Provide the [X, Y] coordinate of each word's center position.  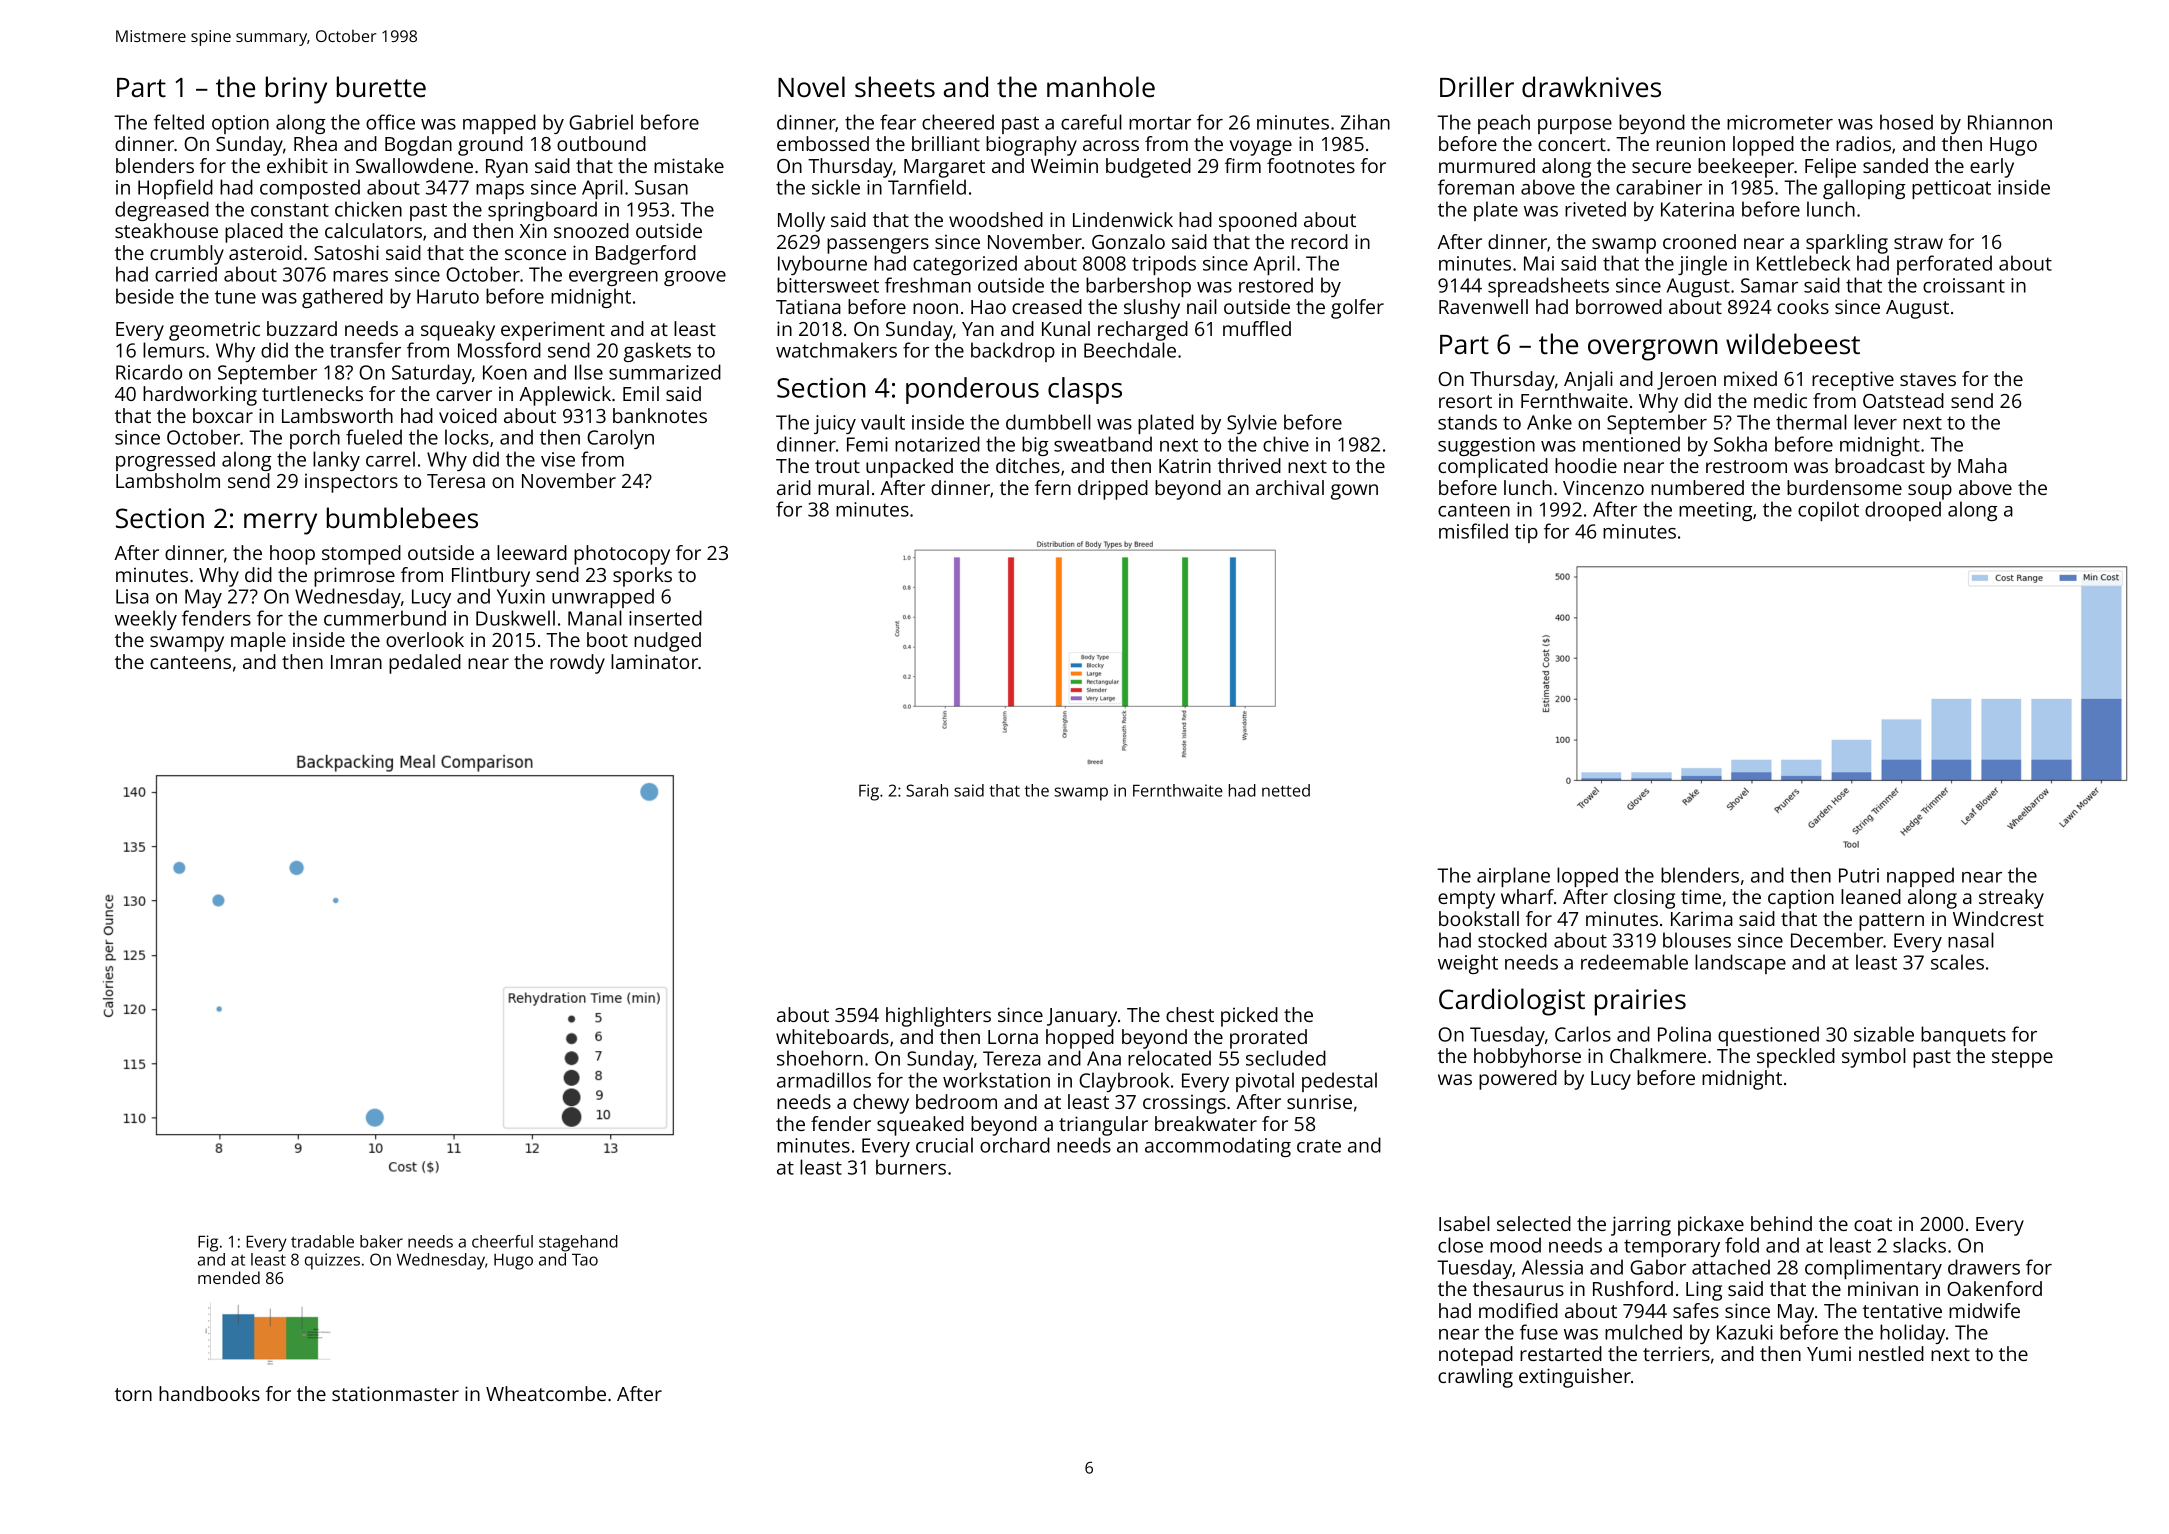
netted [1286, 790]
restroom [1746, 466]
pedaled [425, 664]
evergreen [613, 278]
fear [898, 122]
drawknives [1591, 87]
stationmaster [395, 1393]
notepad [1476, 1356]
